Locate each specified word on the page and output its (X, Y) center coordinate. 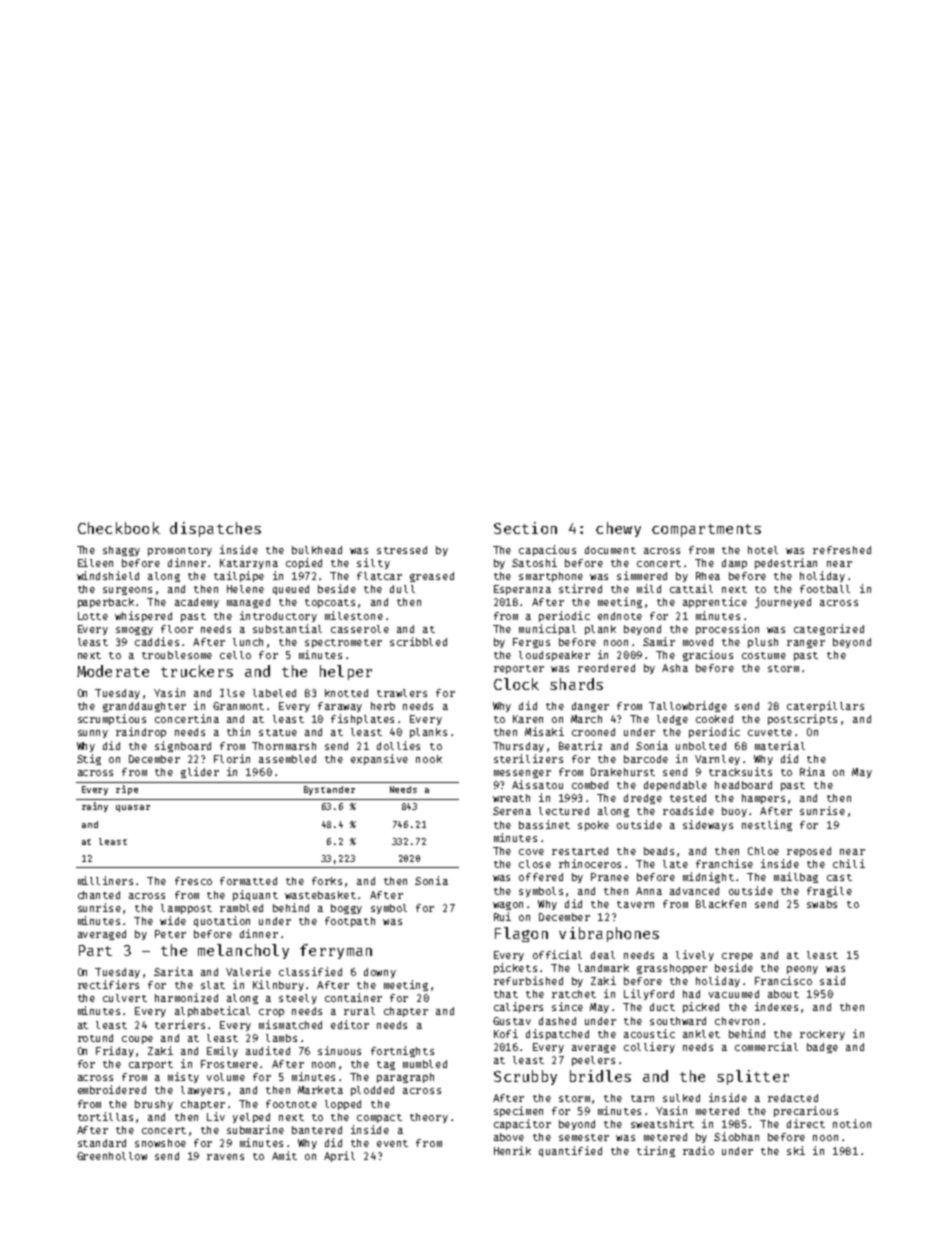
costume (764, 655)
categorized (829, 629)
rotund (95, 1038)
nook (429, 759)
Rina (812, 771)
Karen (528, 719)
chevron (737, 1021)
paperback (106, 603)
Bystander (329, 790)
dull (402, 589)
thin (238, 731)
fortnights (402, 1051)
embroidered (112, 1089)
